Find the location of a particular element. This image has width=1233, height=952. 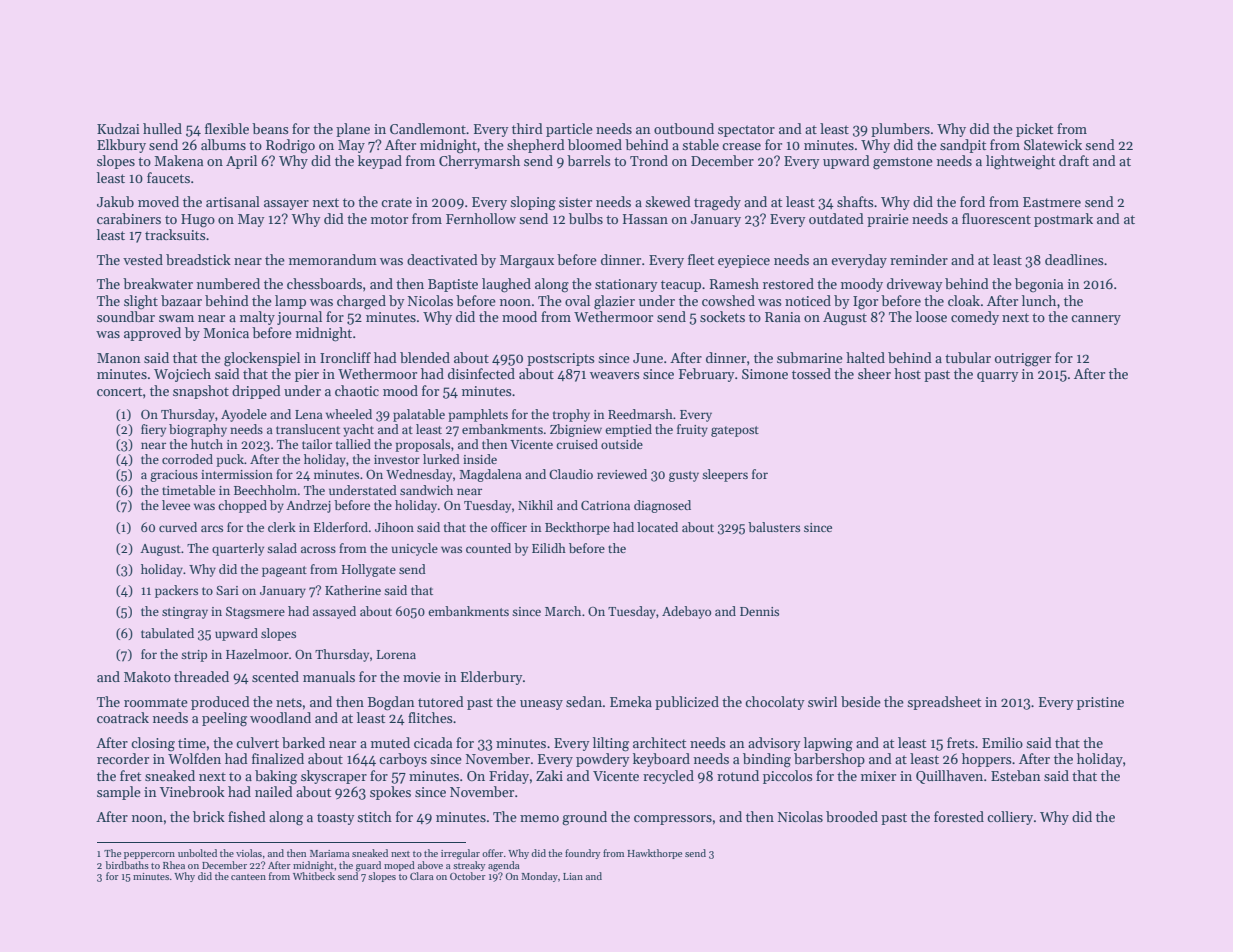

colliery is located at coordinates (1010, 818).
